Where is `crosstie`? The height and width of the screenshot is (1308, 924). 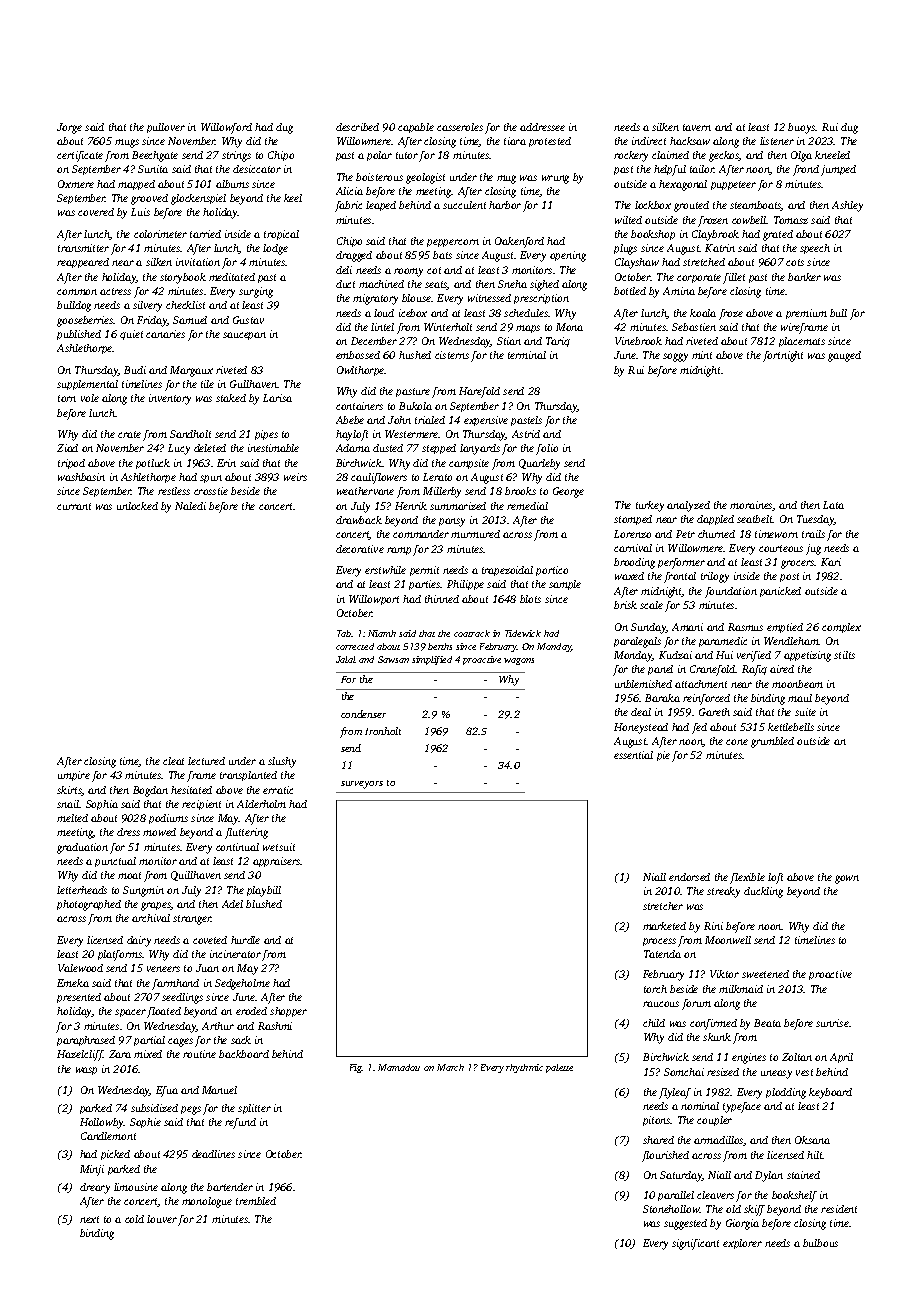
crosstie is located at coordinates (211, 491).
